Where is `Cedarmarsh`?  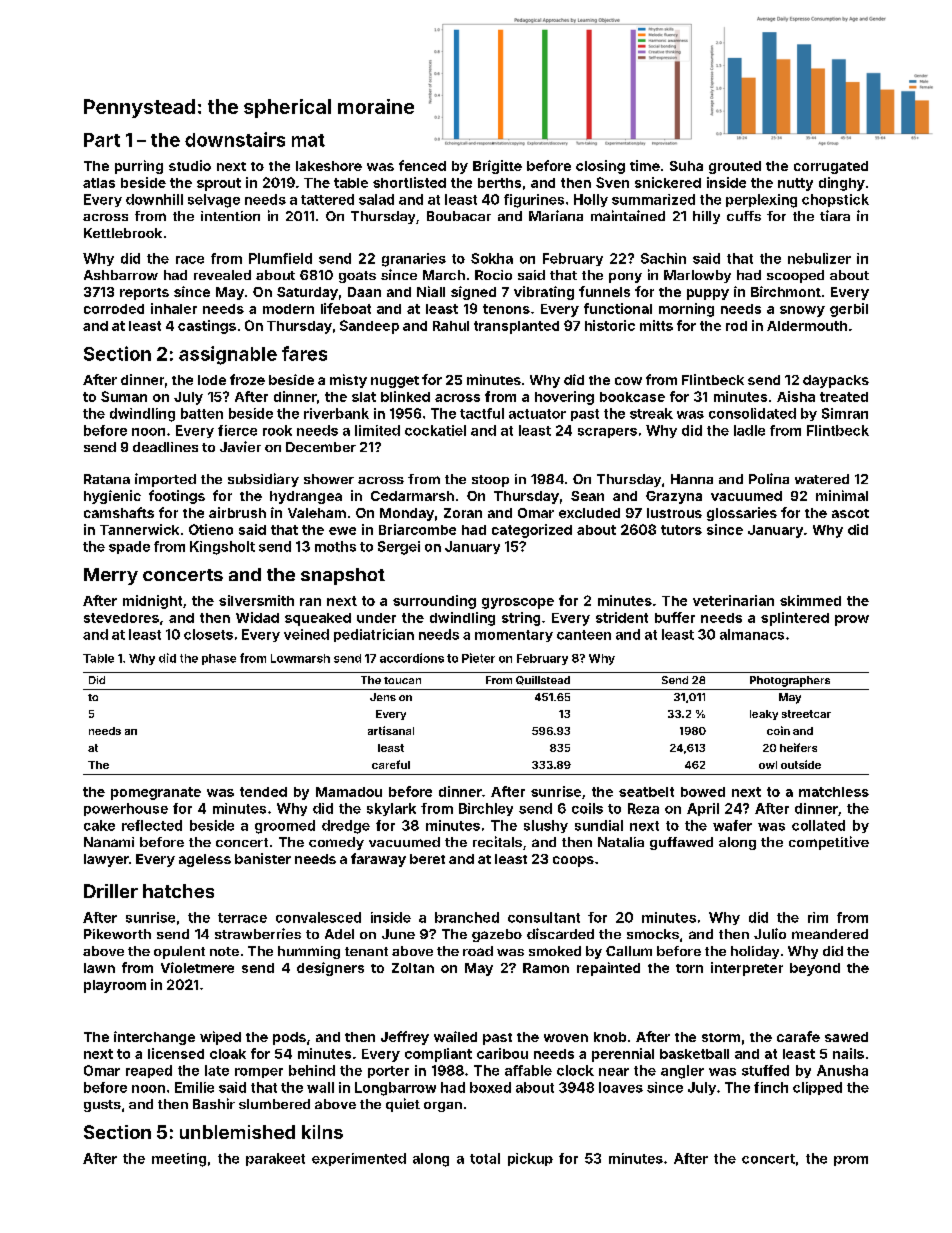
Cedarmarsh is located at coordinates (412, 496).
